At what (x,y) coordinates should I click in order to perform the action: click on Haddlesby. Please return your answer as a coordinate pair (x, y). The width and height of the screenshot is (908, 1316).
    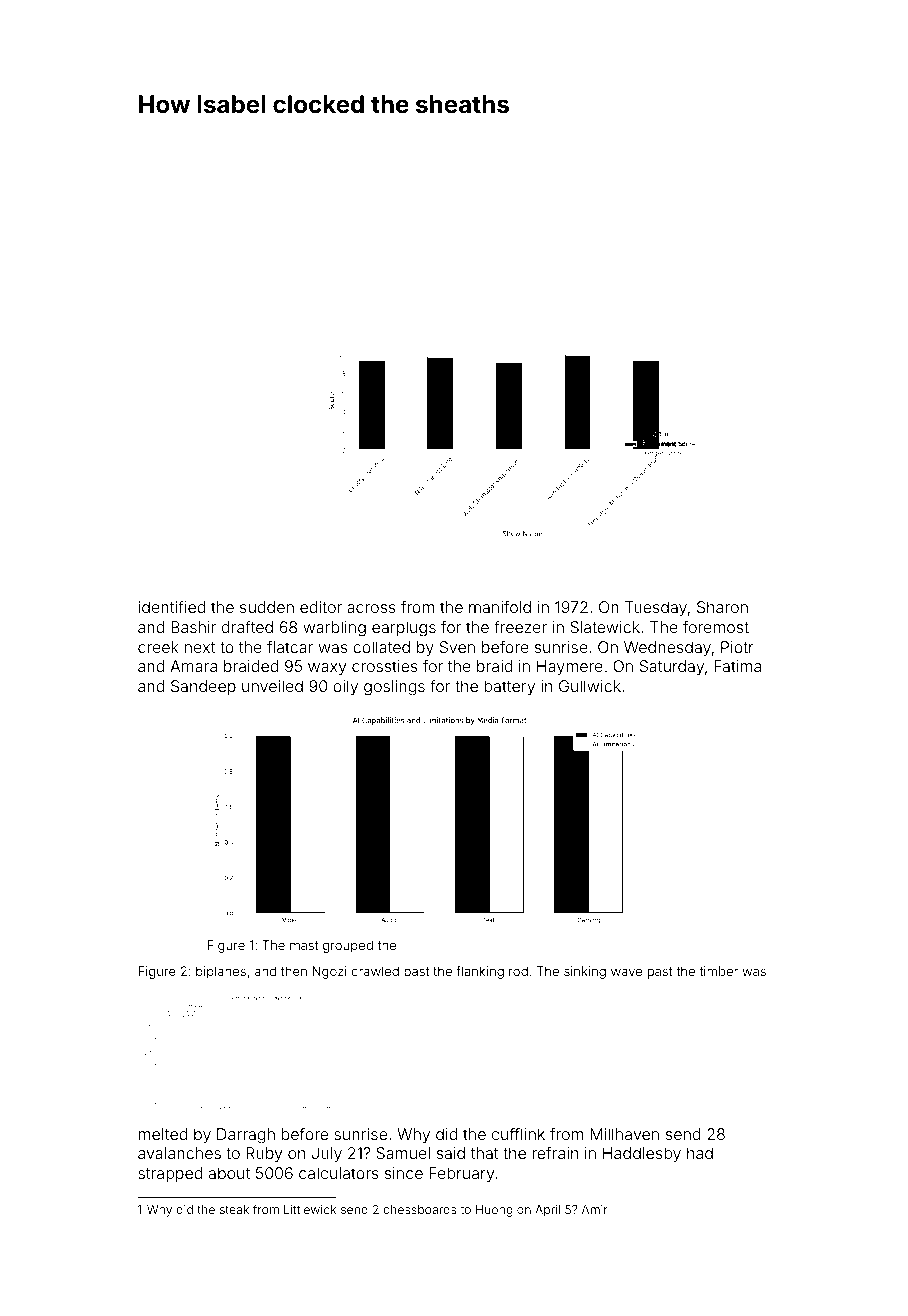
    Looking at the image, I should click on (642, 1155).
